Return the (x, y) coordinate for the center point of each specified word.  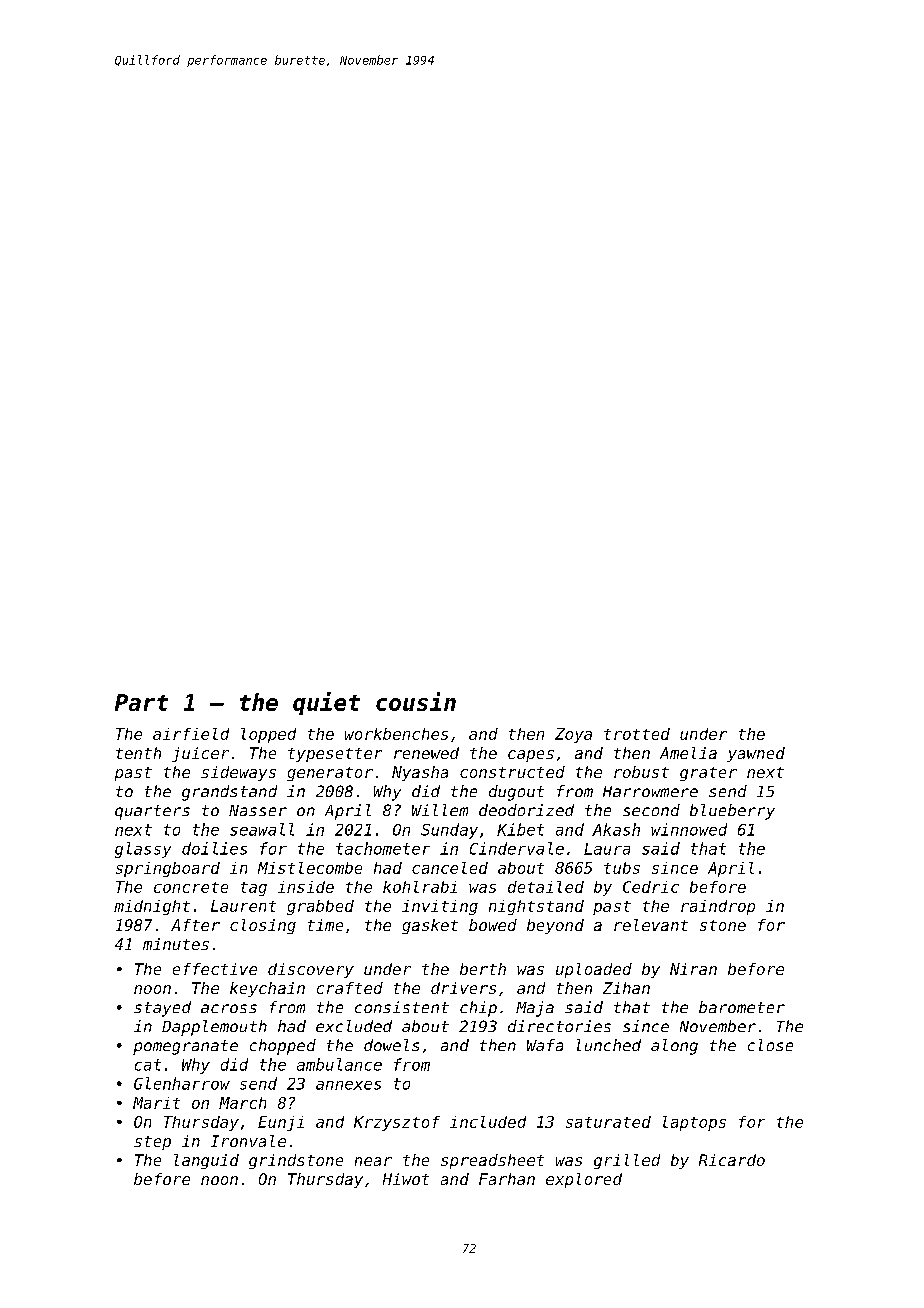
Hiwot (406, 1179)
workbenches (396, 734)
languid (206, 1161)
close (770, 1045)
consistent (402, 1007)
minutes (176, 944)
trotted (637, 734)
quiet (326, 703)
